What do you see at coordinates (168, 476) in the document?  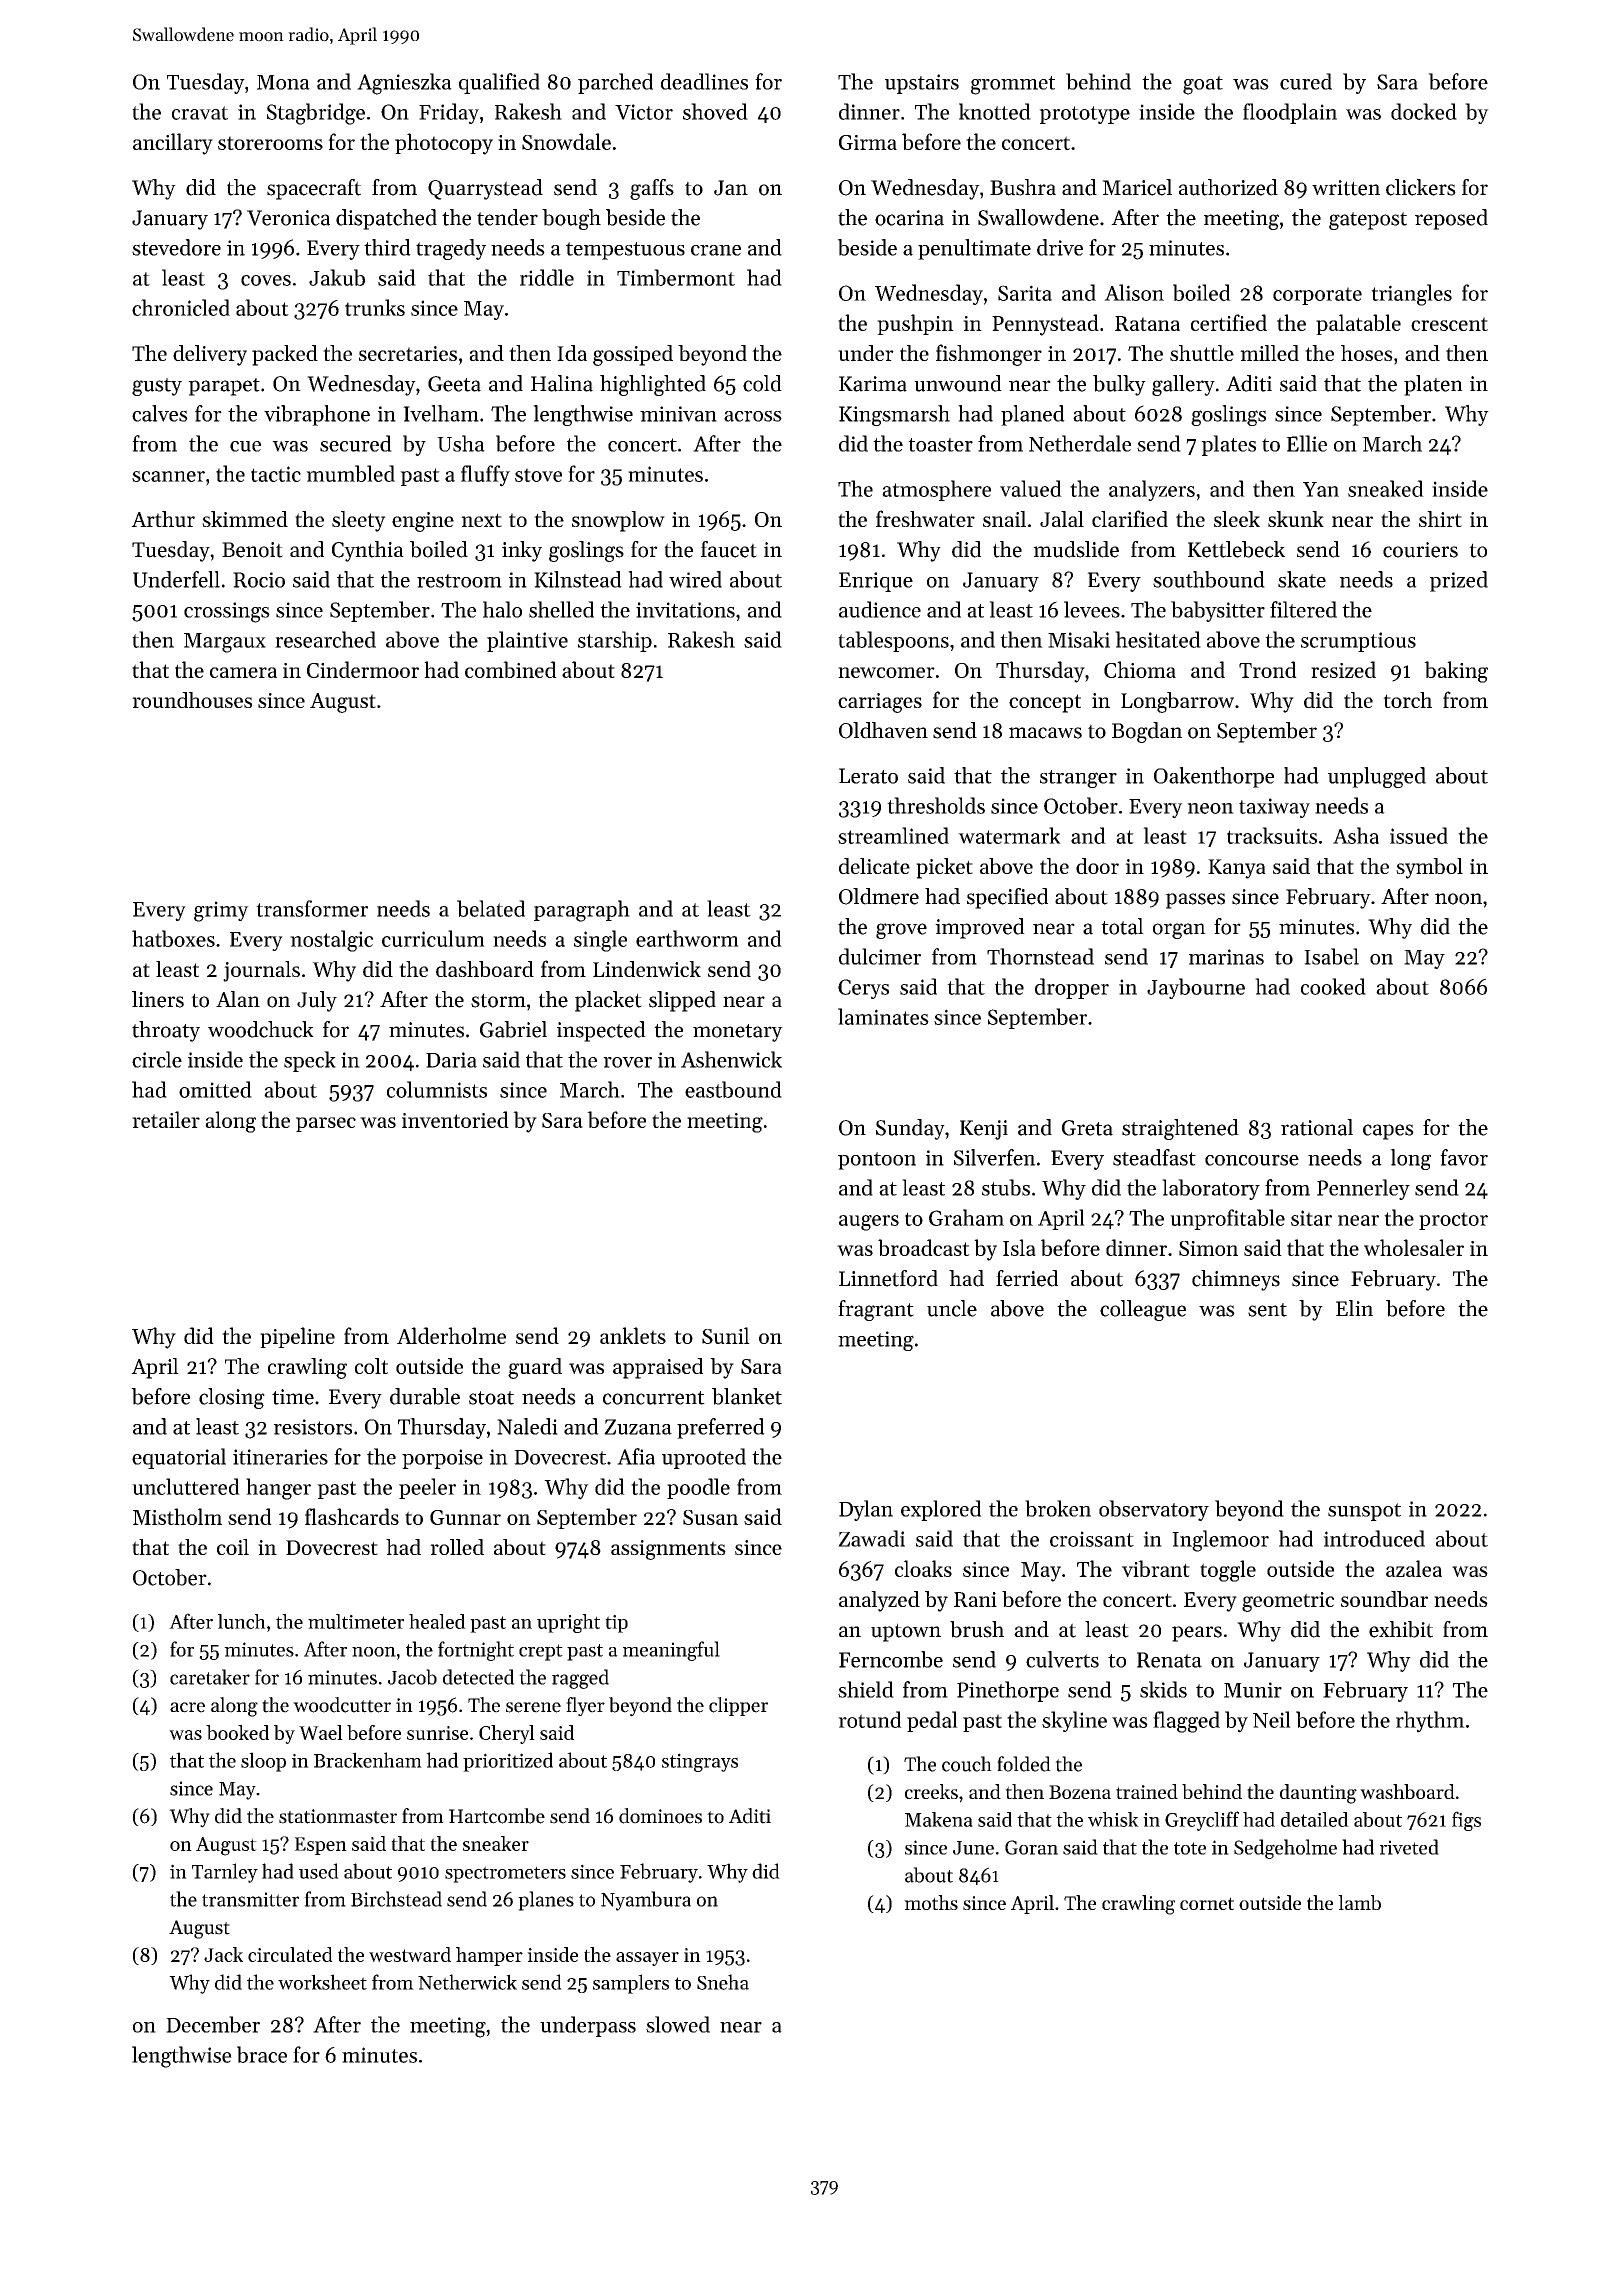 I see `scanner` at bounding box center [168, 476].
